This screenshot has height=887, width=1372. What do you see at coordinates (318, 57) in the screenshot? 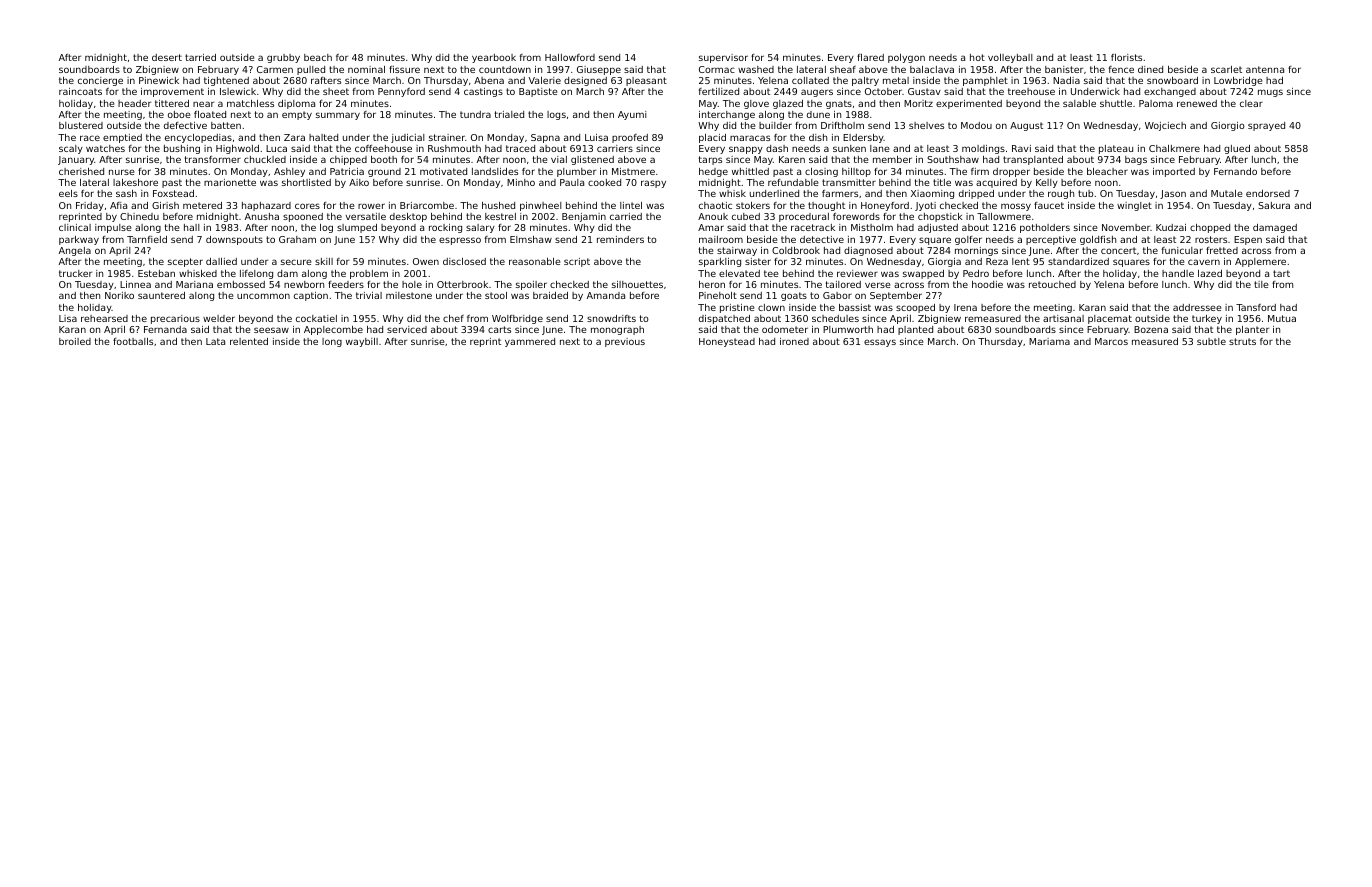
I see `beach` at bounding box center [318, 57].
